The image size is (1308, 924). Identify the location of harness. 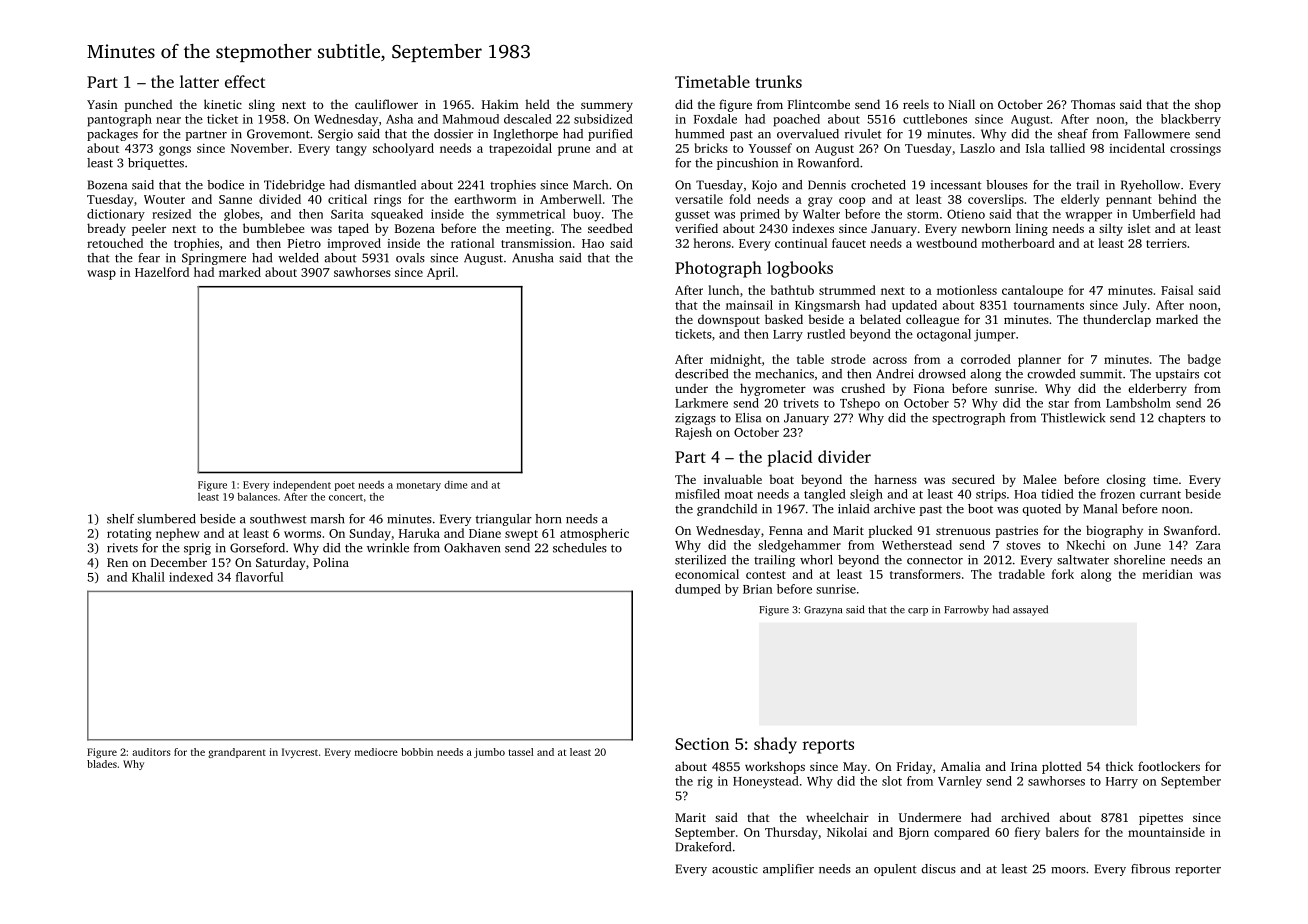
(895, 479).
